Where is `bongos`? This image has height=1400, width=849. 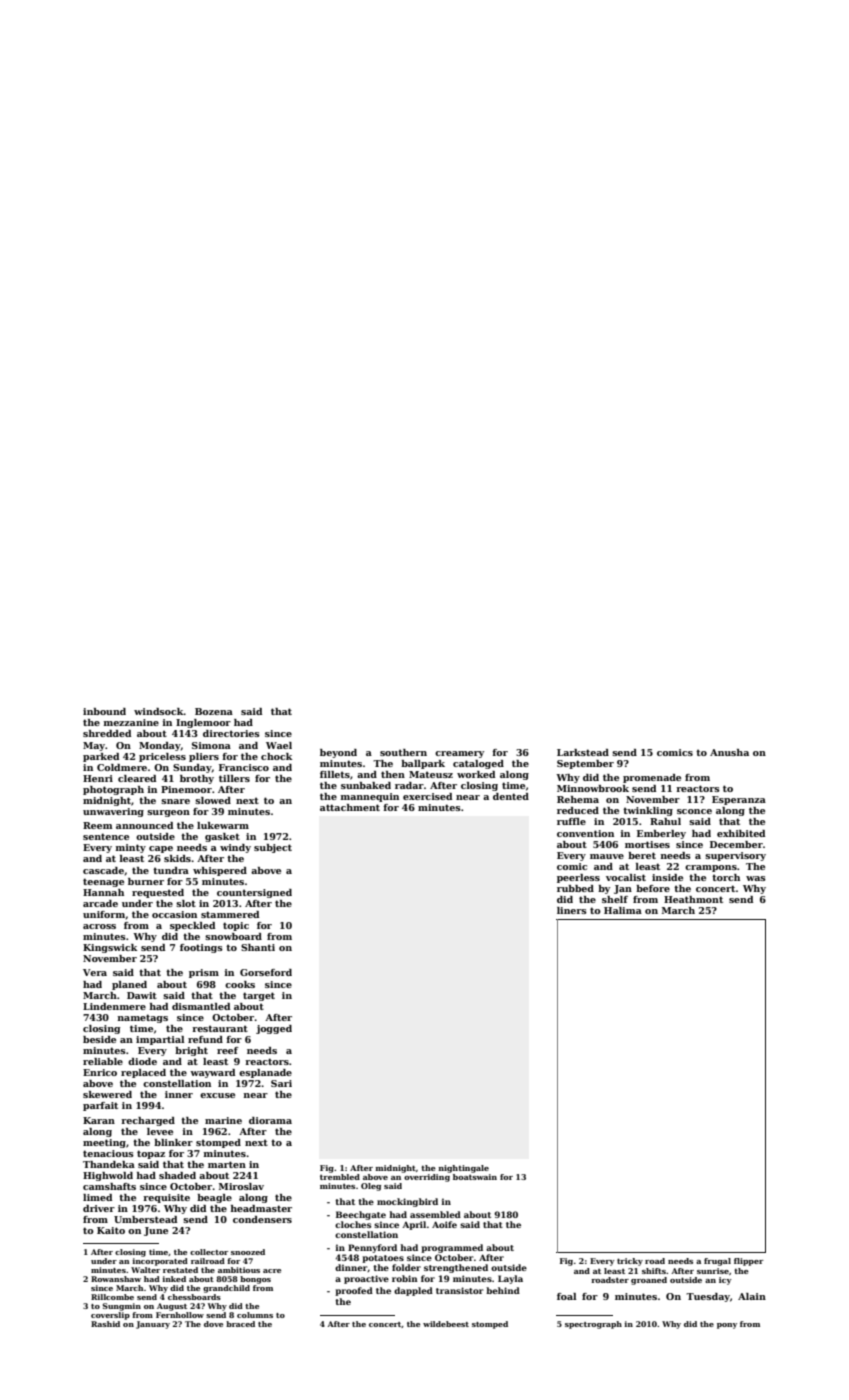
bongos is located at coordinates (255, 1280).
